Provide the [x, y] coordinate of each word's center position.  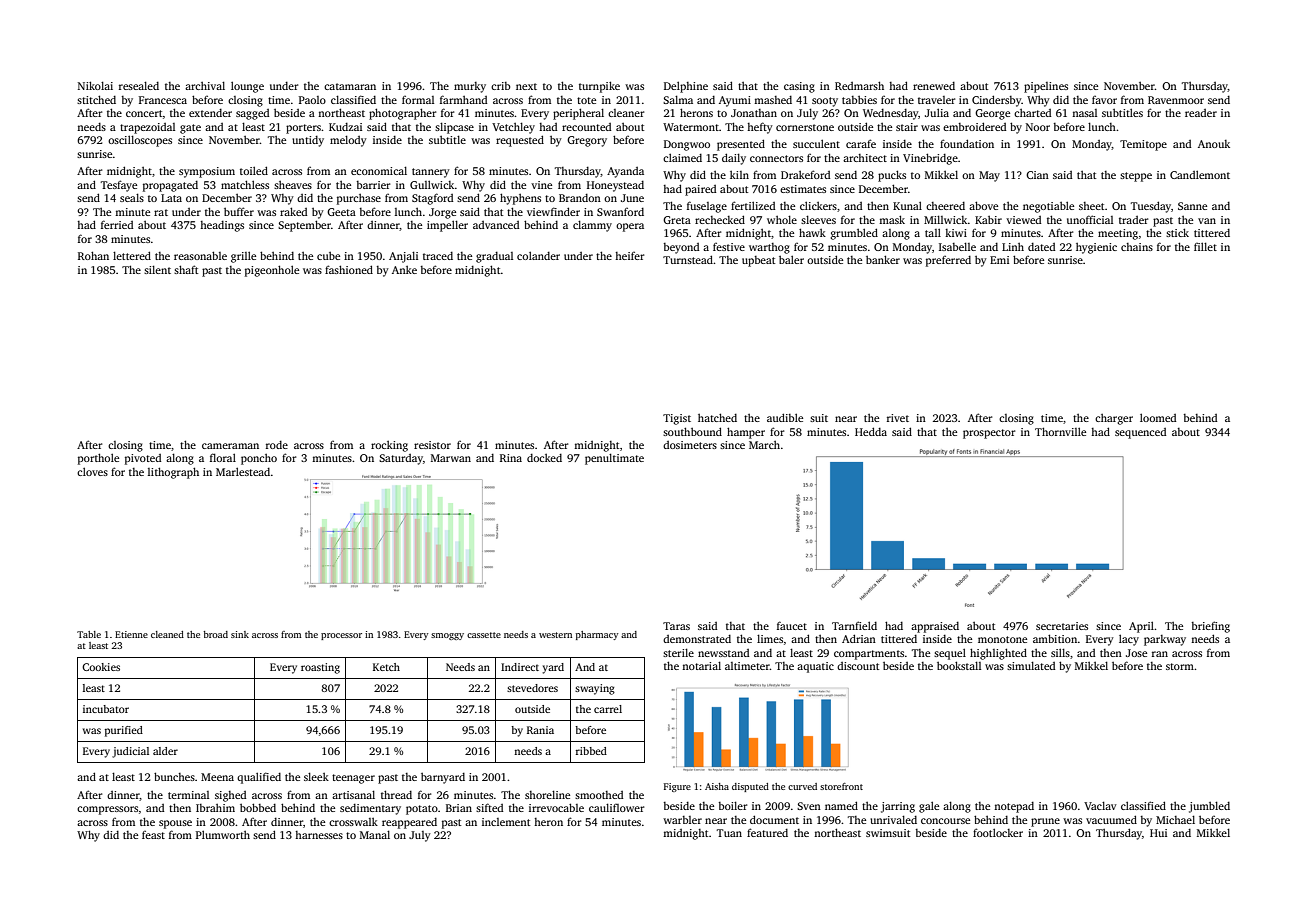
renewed [934, 86]
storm [1180, 666]
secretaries [1062, 626]
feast [153, 835]
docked [544, 458]
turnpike [599, 87]
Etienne [131, 634]
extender [210, 113]
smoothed [599, 795]
